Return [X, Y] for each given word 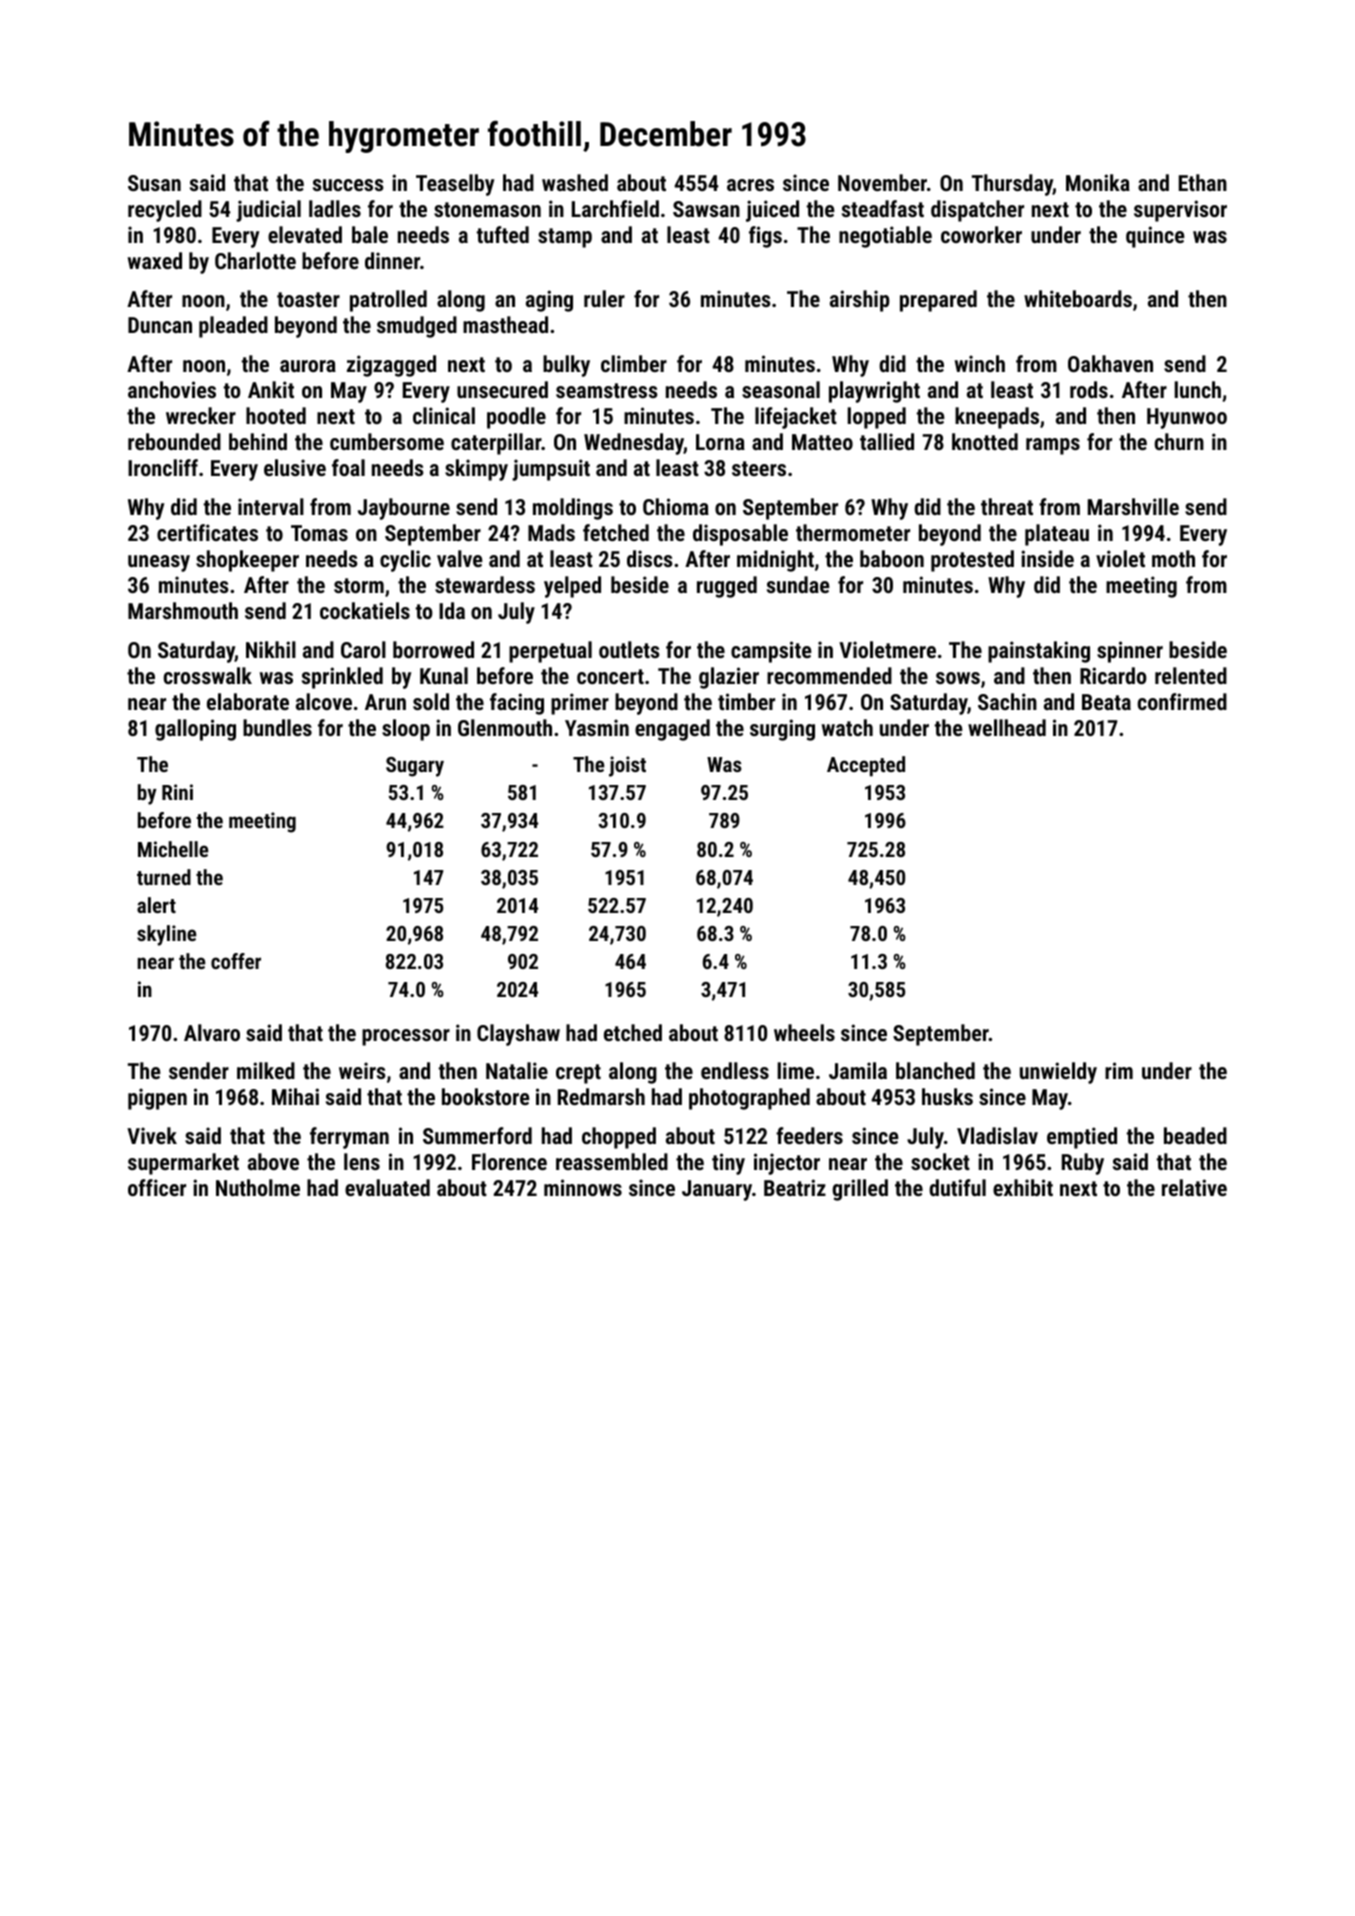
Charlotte [255, 260]
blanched [935, 1070]
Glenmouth [505, 727]
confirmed [1182, 701]
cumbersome [387, 441]
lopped [877, 418]
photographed [749, 1099]
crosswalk [208, 675]
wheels [804, 1032]
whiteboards [1078, 298]
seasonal [781, 389]
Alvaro [212, 1032]
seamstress [607, 390]
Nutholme [258, 1187]
